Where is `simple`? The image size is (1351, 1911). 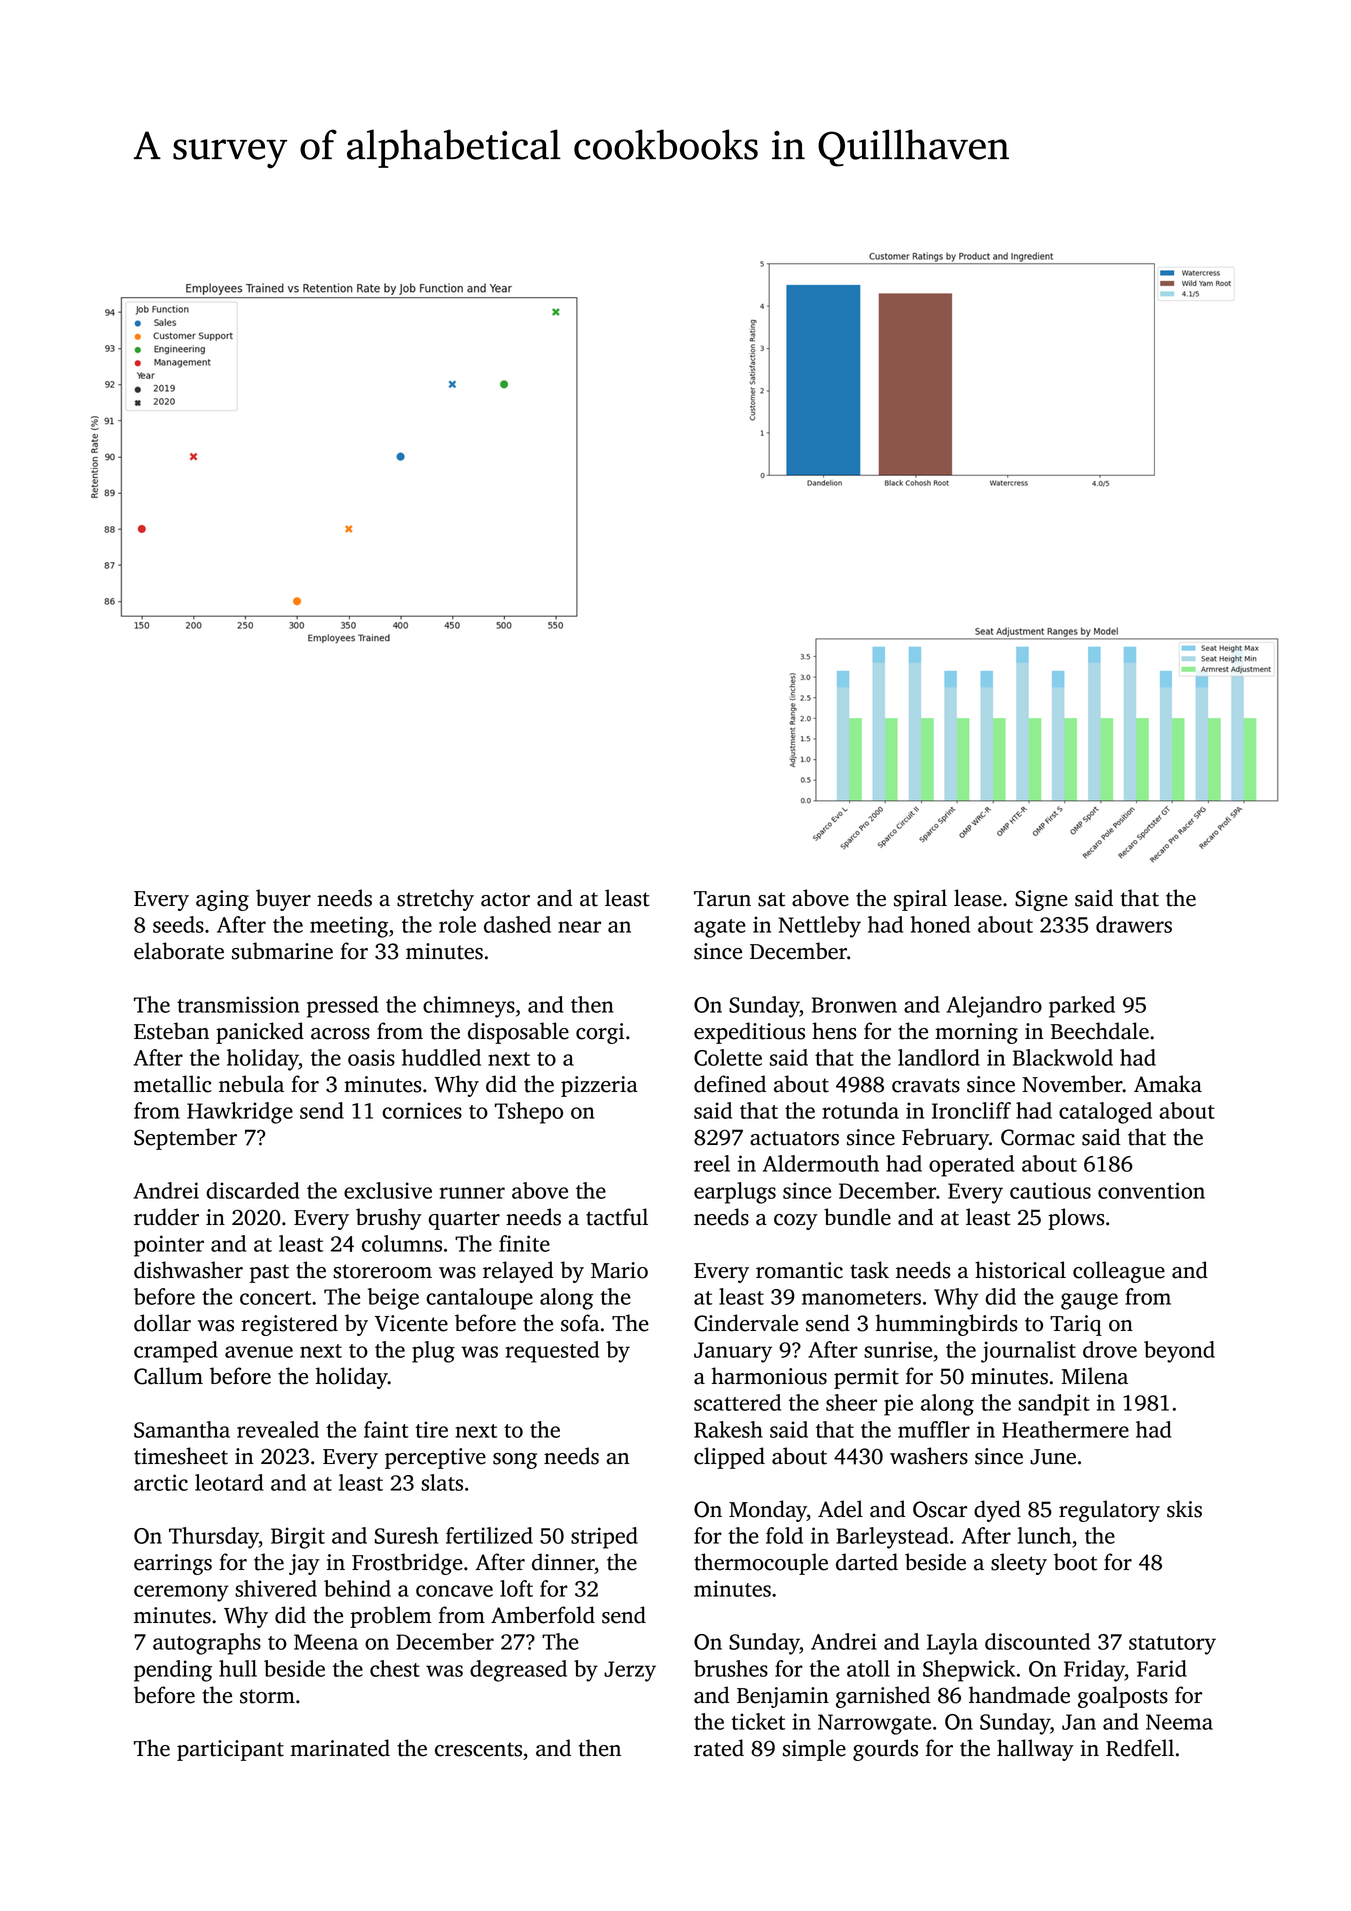 simple is located at coordinates (814, 1750).
